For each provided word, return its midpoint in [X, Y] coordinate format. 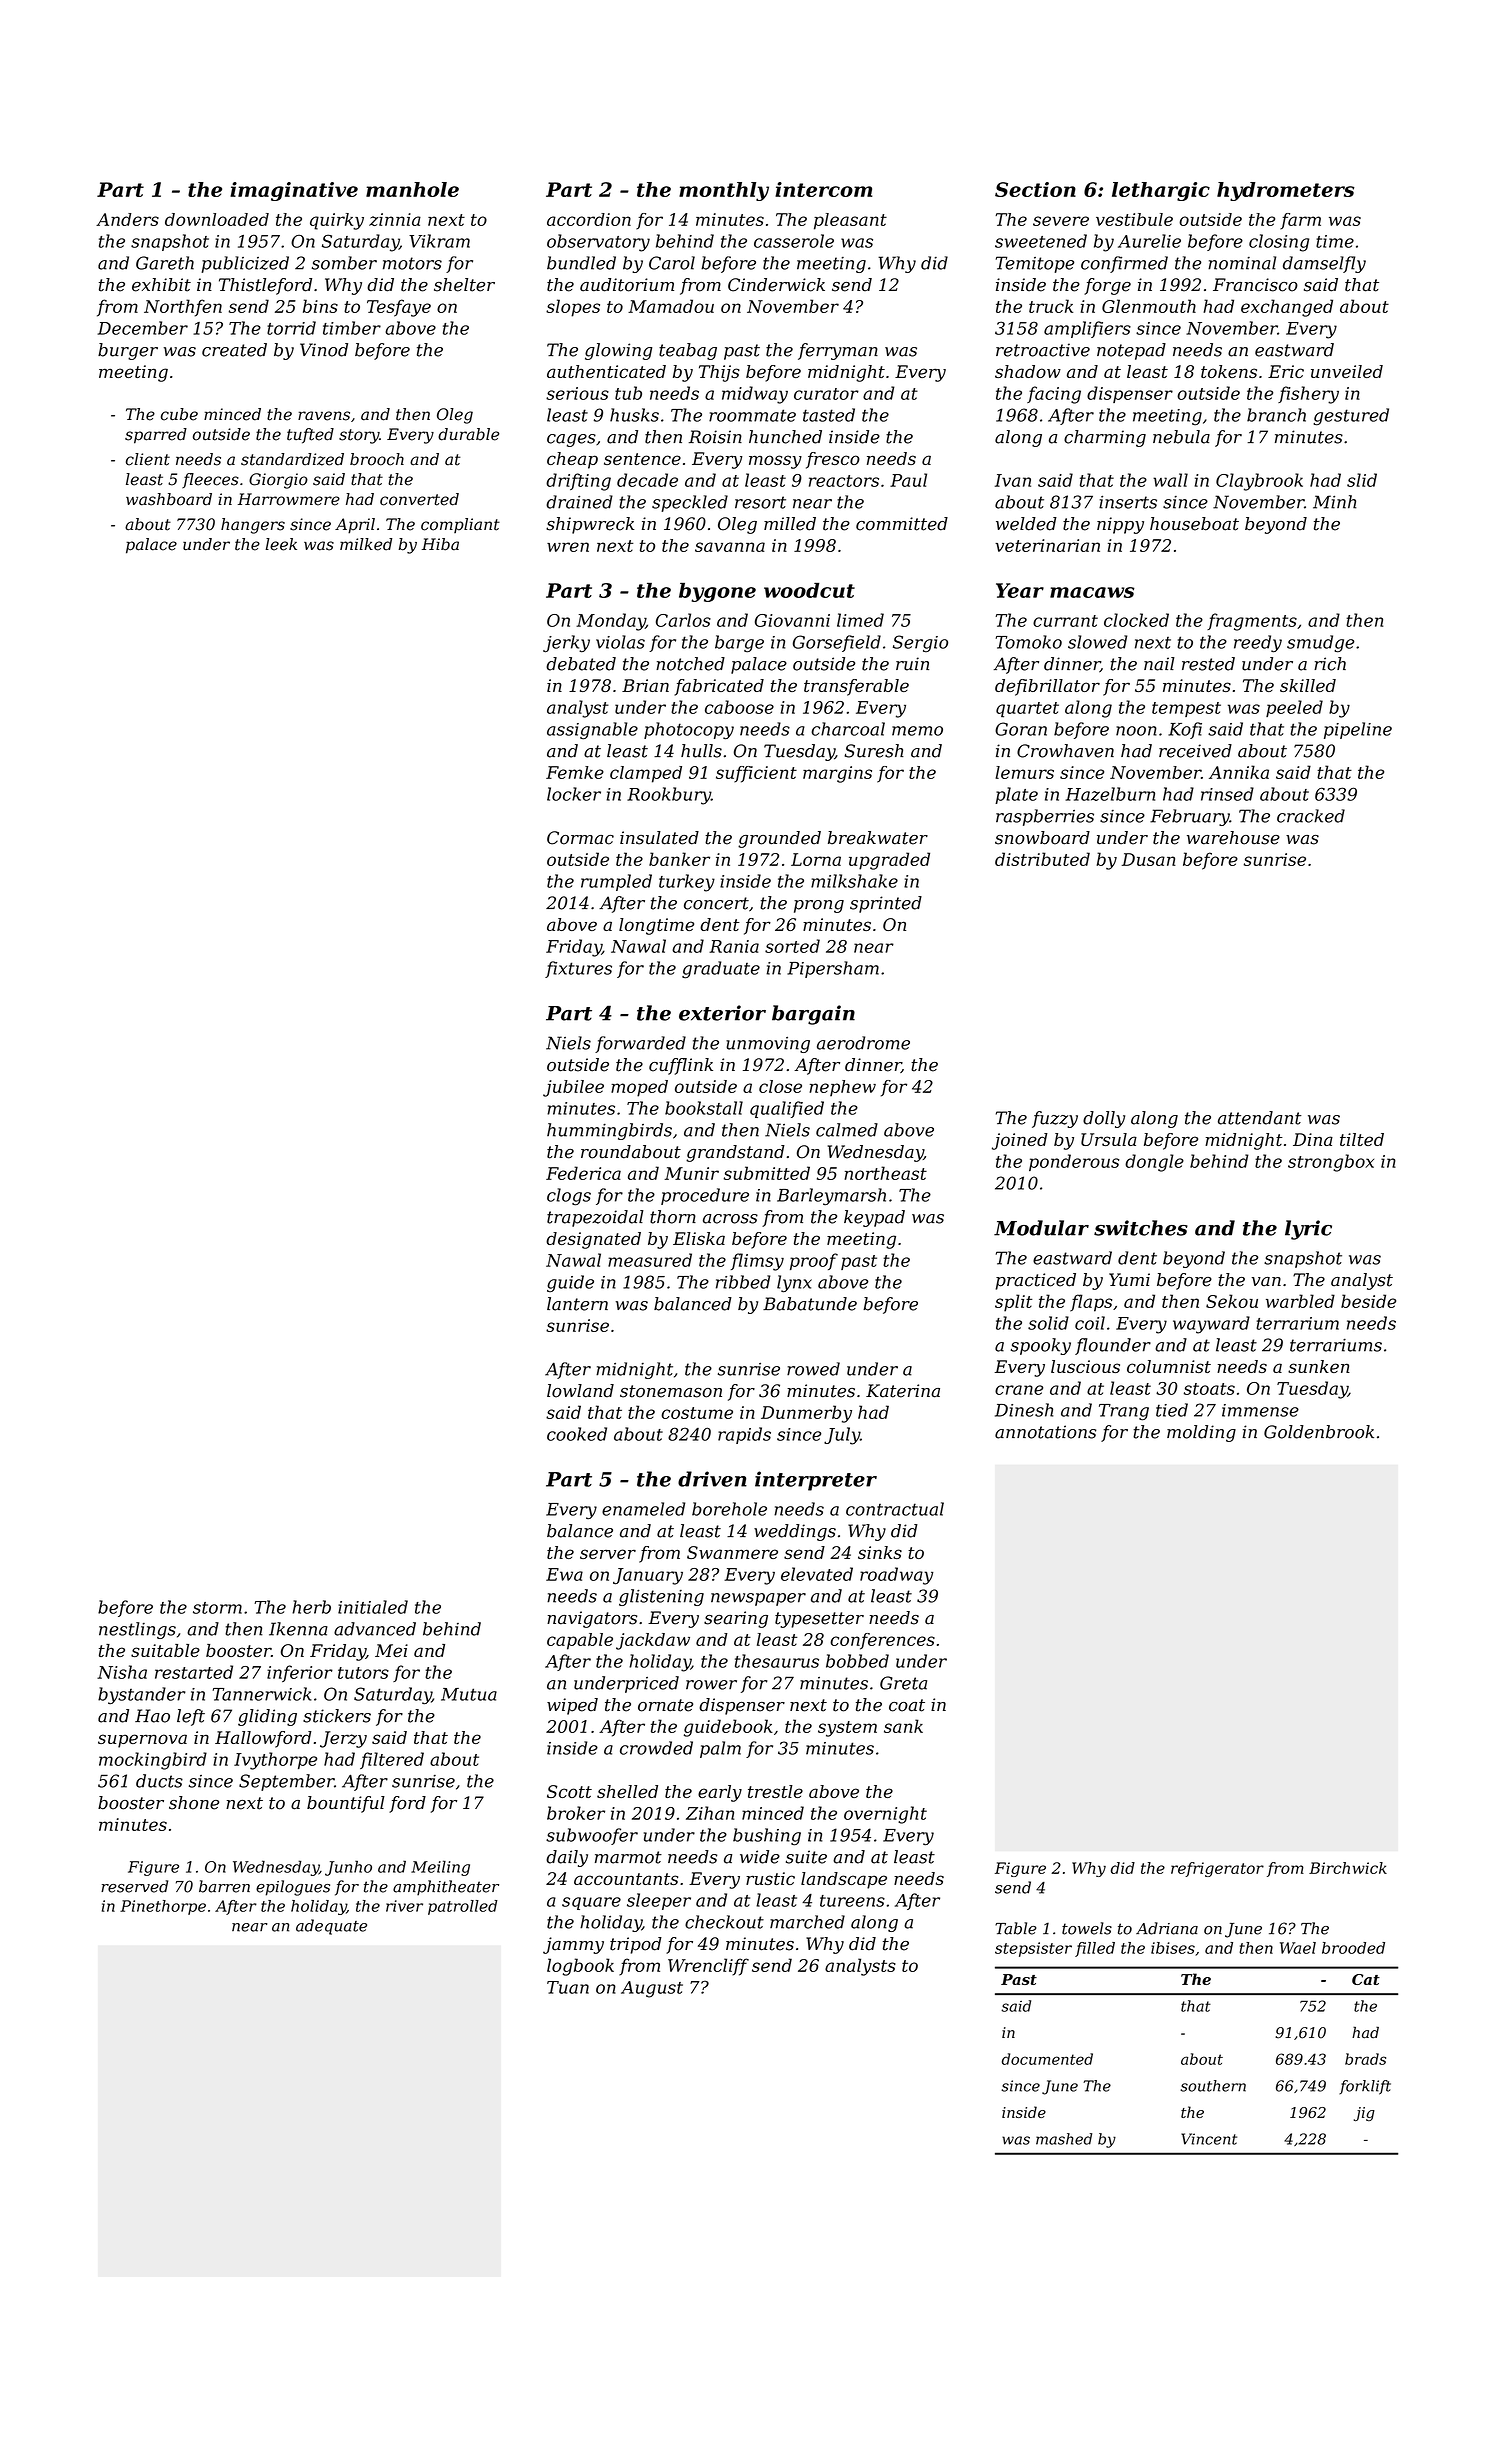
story [359, 436]
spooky [1041, 1346]
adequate [331, 1927]
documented [1047, 2059]
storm [217, 1608]
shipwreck [590, 525]
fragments [1252, 622]
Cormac [580, 838]
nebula [1181, 437]
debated [581, 664]
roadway [897, 1576]
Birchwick [1348, 1868]
